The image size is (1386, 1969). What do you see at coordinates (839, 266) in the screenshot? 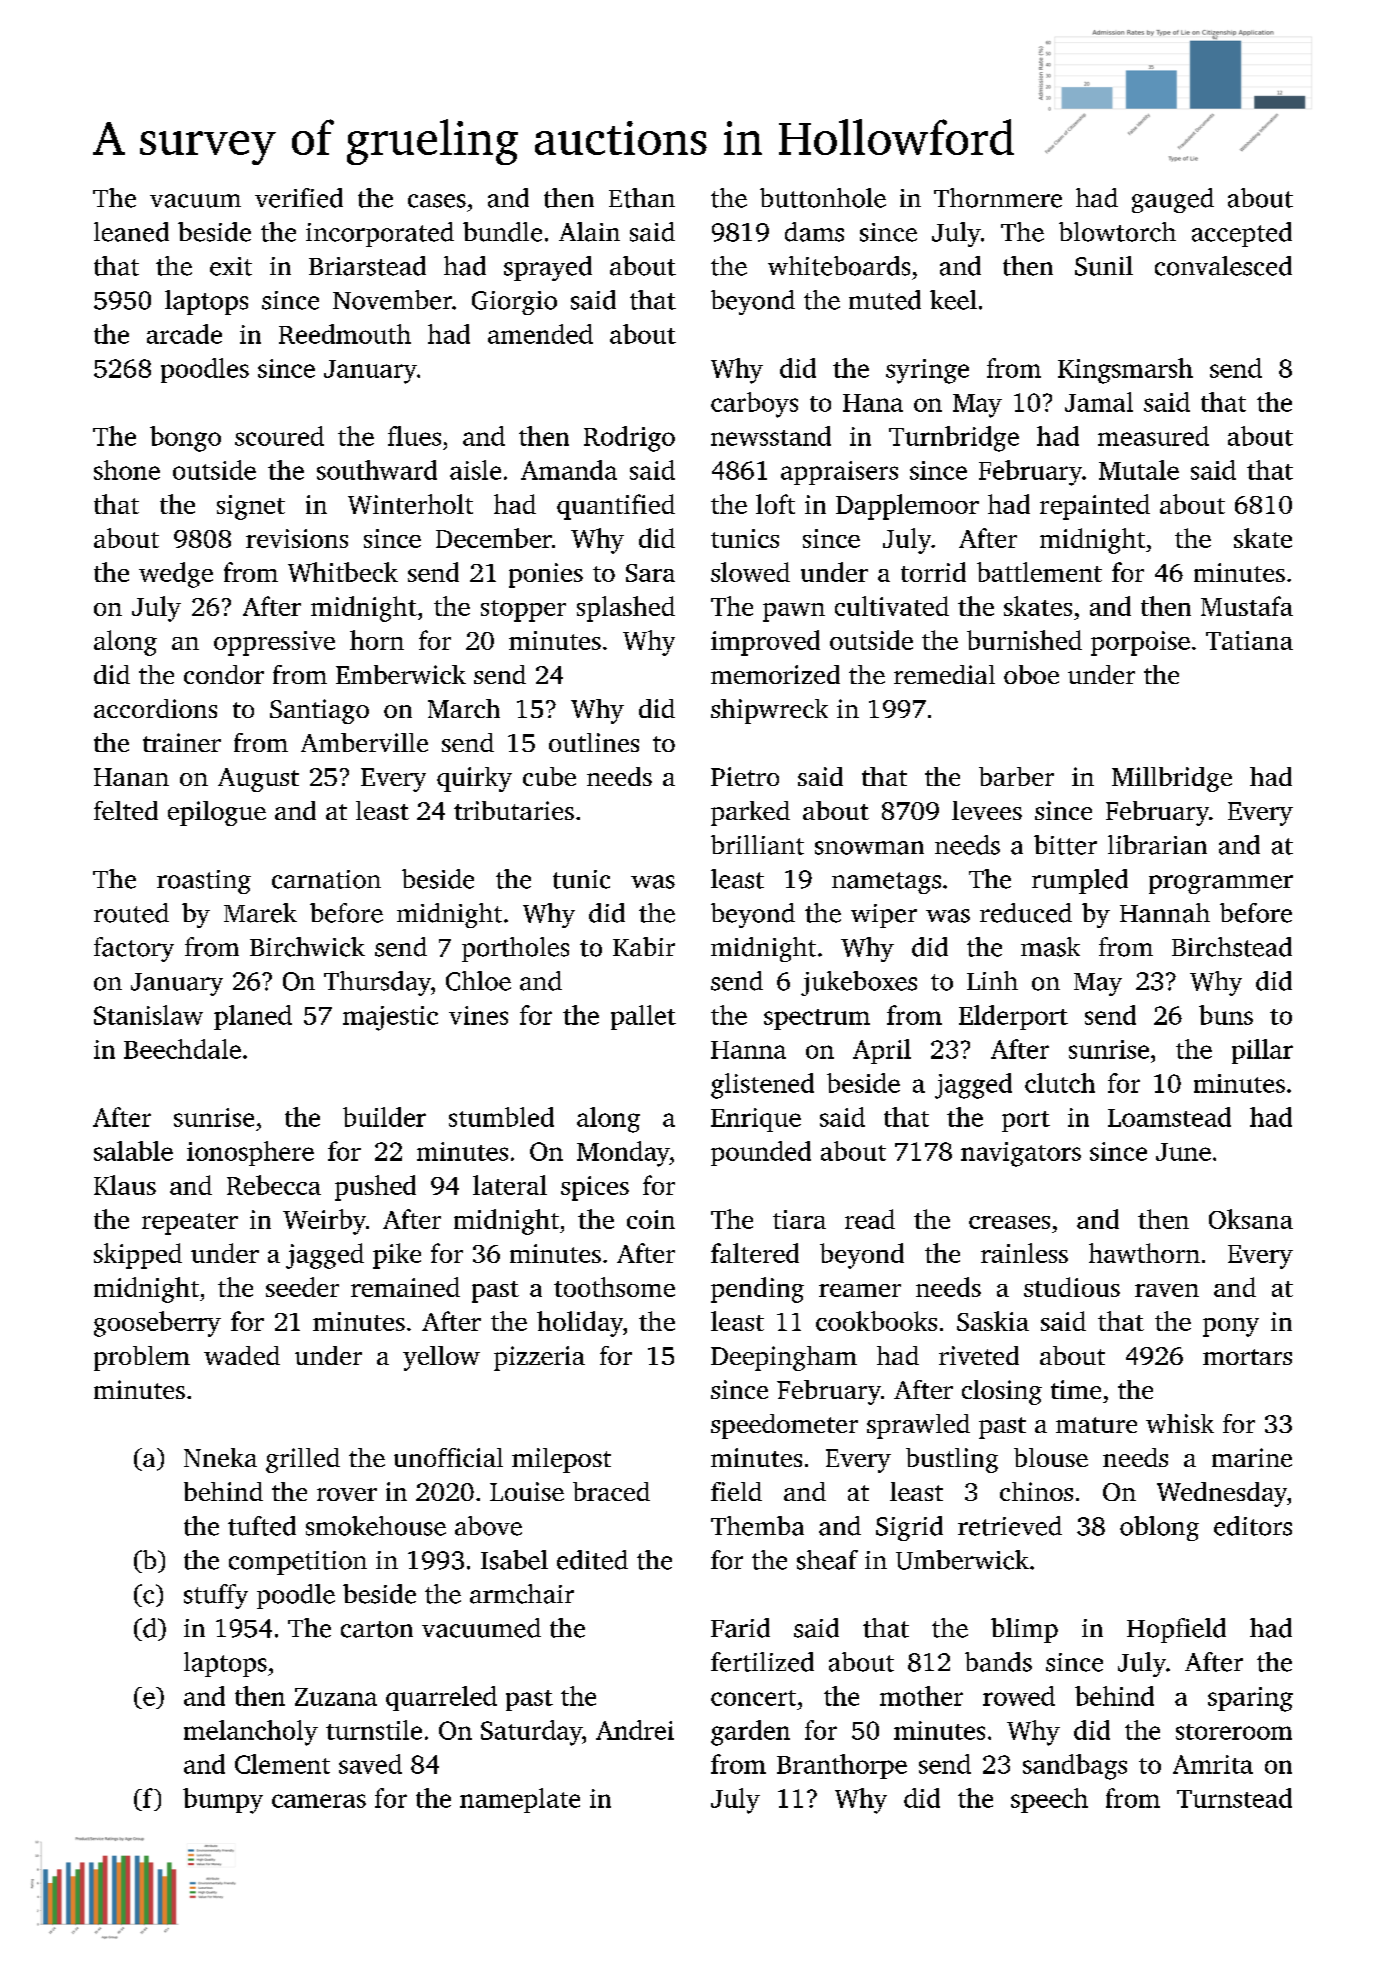
I see `whiteboards` at bounding box center [839, 266].
